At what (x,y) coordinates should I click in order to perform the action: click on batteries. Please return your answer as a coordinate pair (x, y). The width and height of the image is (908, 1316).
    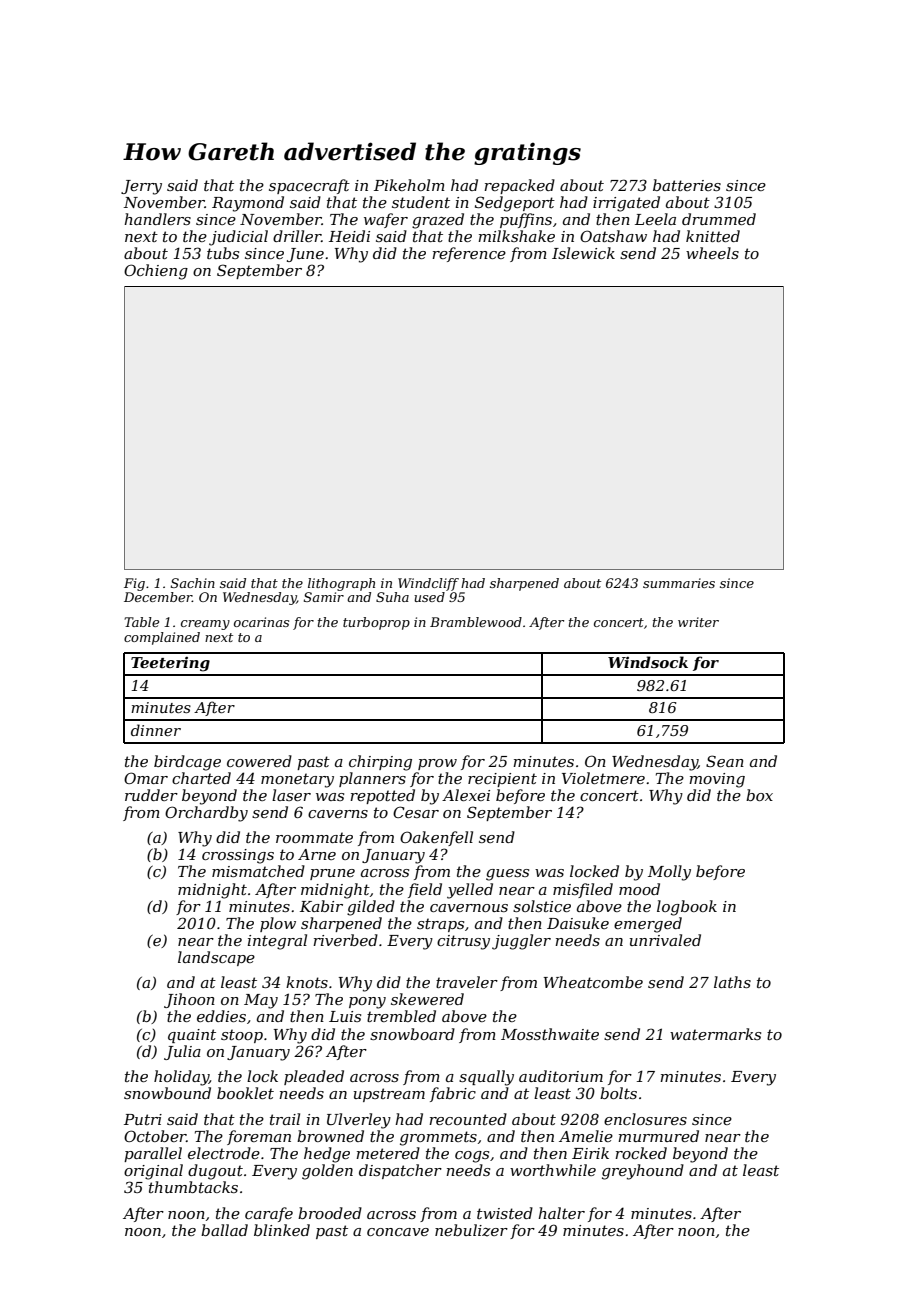
    Looking at the image, I should click on (687, 185).
